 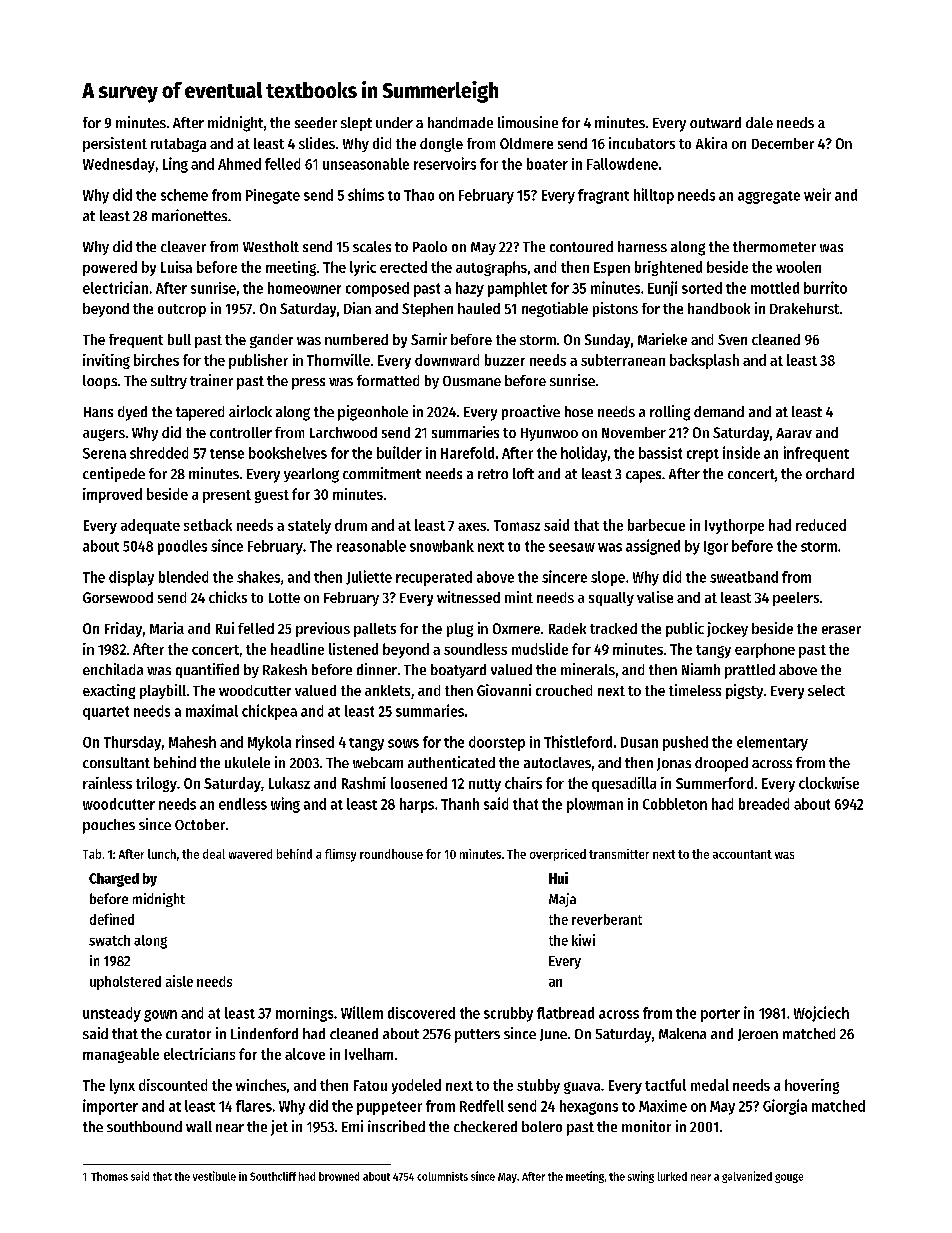 What do you see at coordinates (447, 360) in the document?
I see `downward` at bounding box center [447, 360].
